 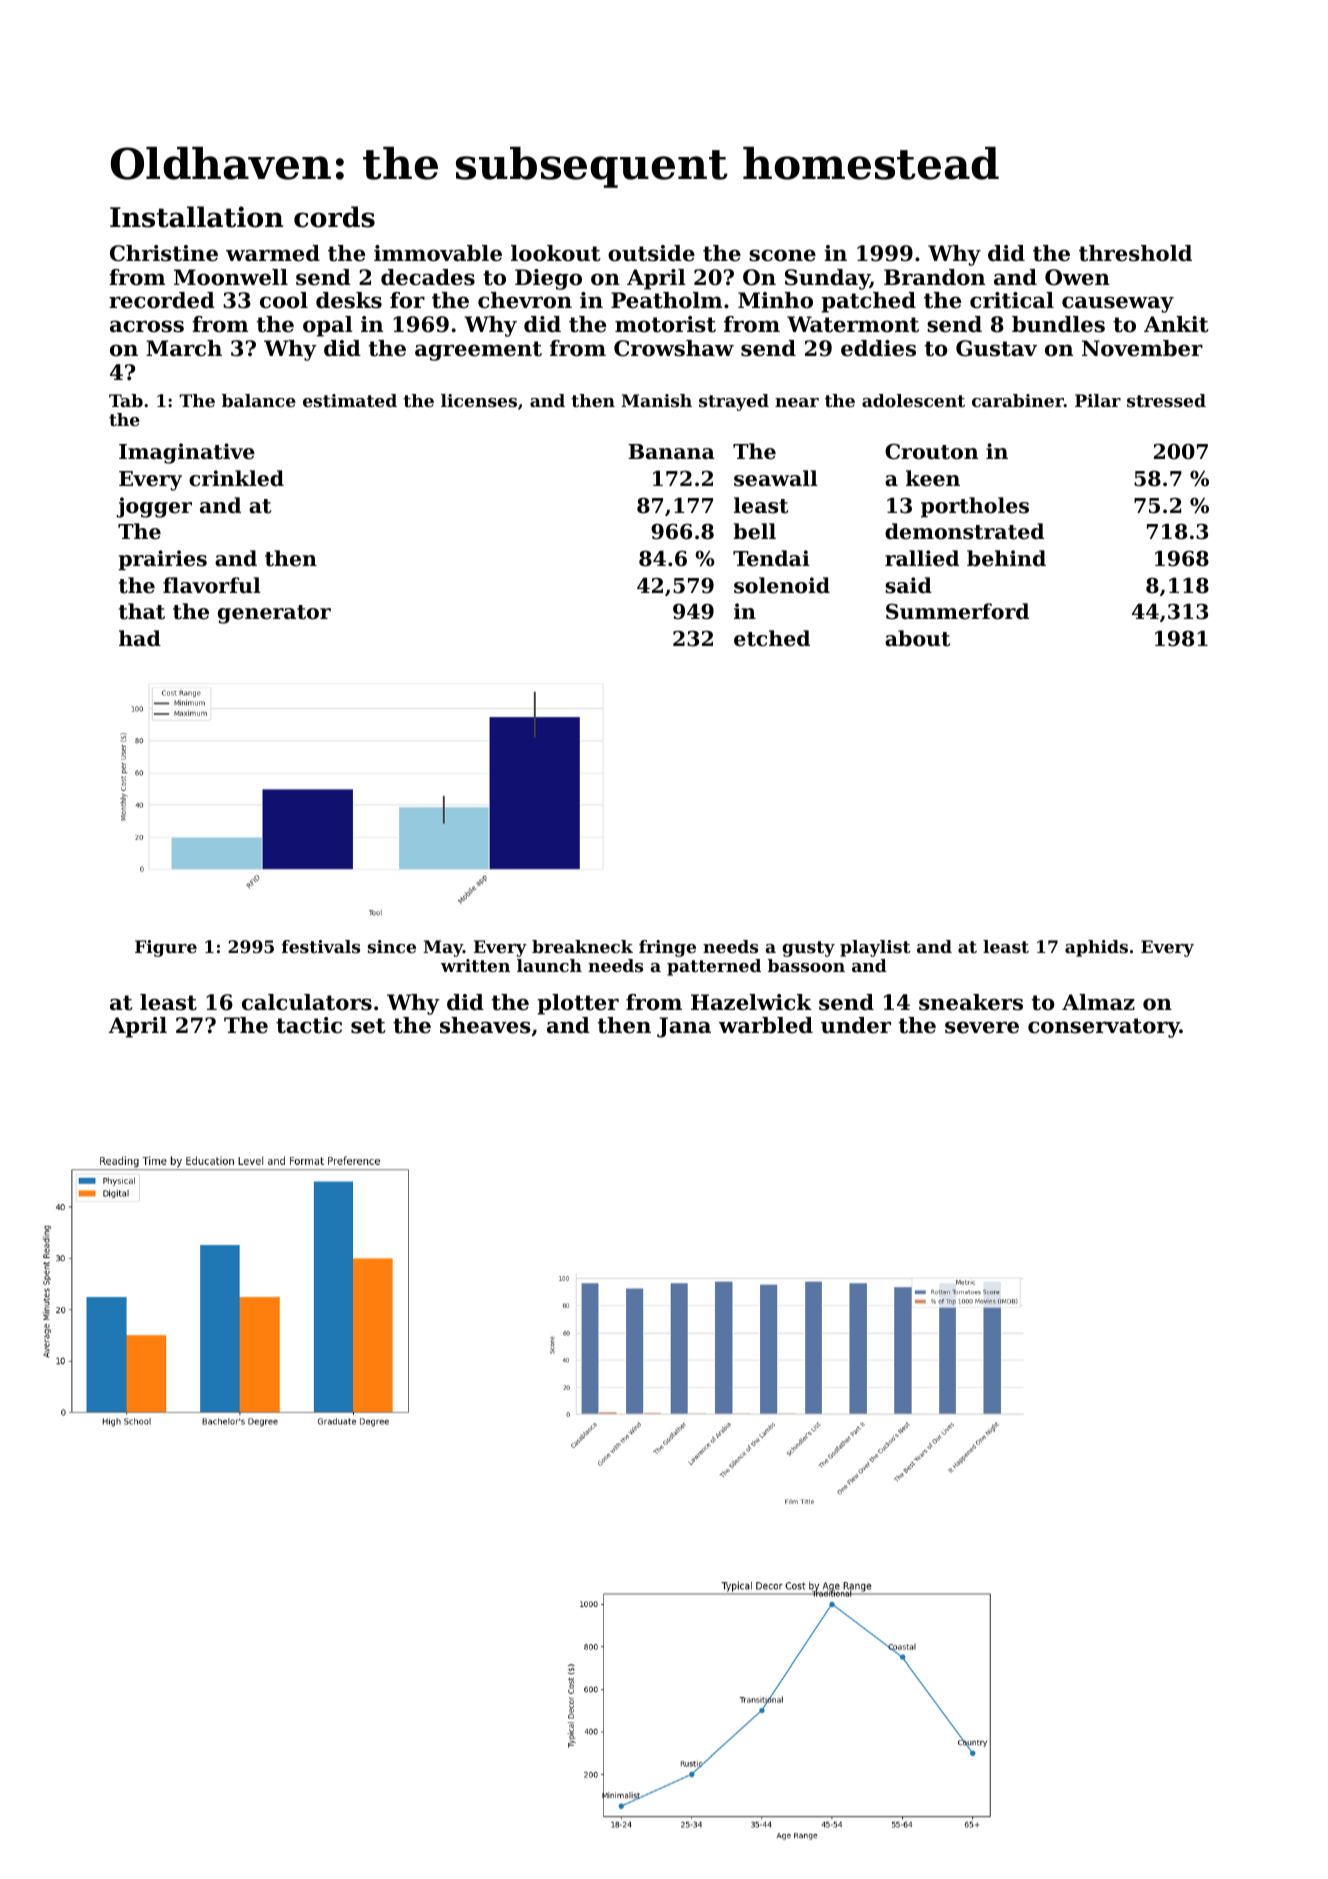 What do you see at coordinates (274, 614) in the screenshot?
I see `generator` at bounding box center [274, 614].
